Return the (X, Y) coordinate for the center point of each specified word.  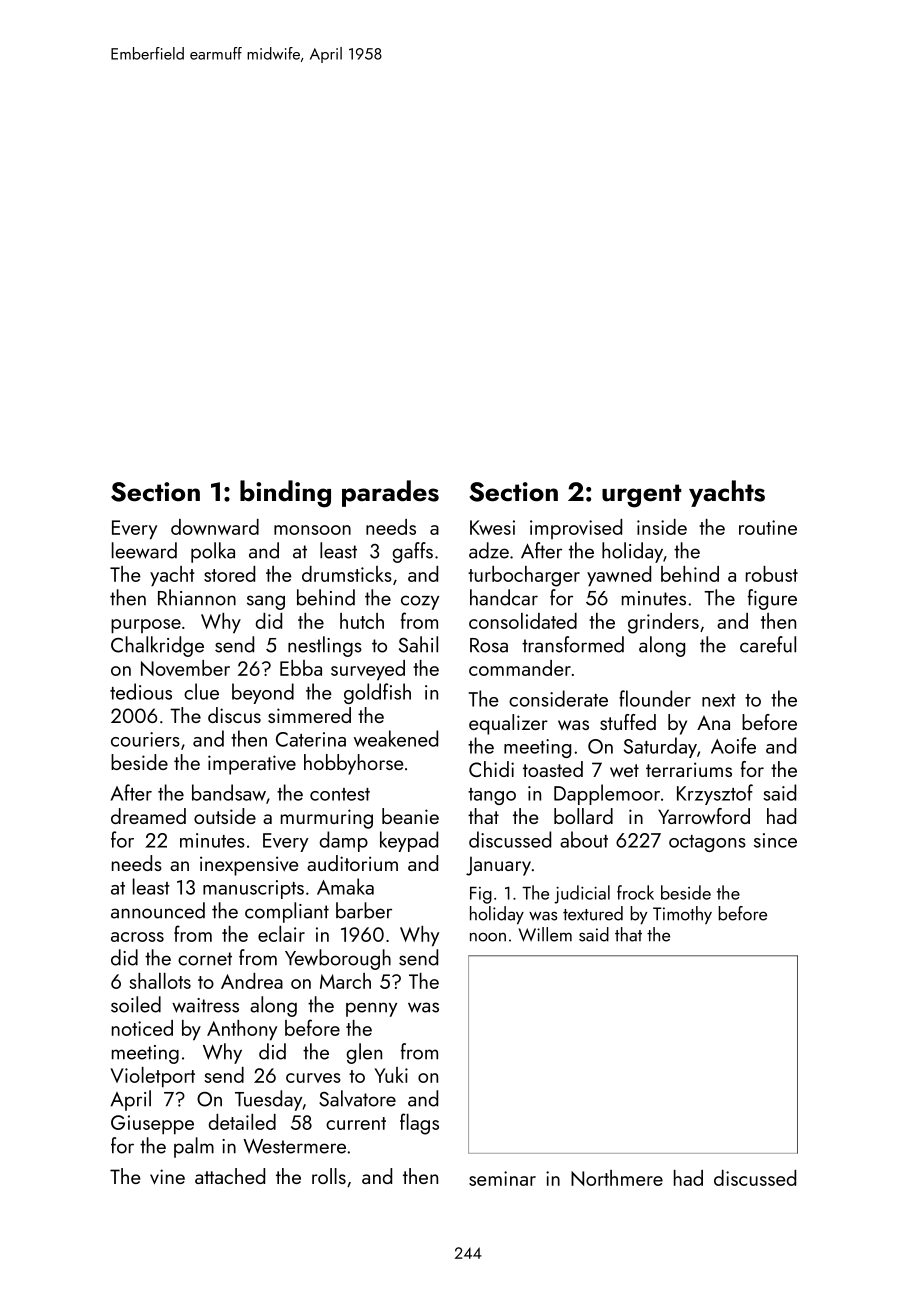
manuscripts (253, 889)
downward (215, 527)
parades (390, 493)
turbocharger (524, 576)
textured (593, 913)
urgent (642, 496)
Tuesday (268, 1100)
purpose (146, 626)
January (498, 866)
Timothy (682, 915)
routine (768, 527)
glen (364, 1053)
